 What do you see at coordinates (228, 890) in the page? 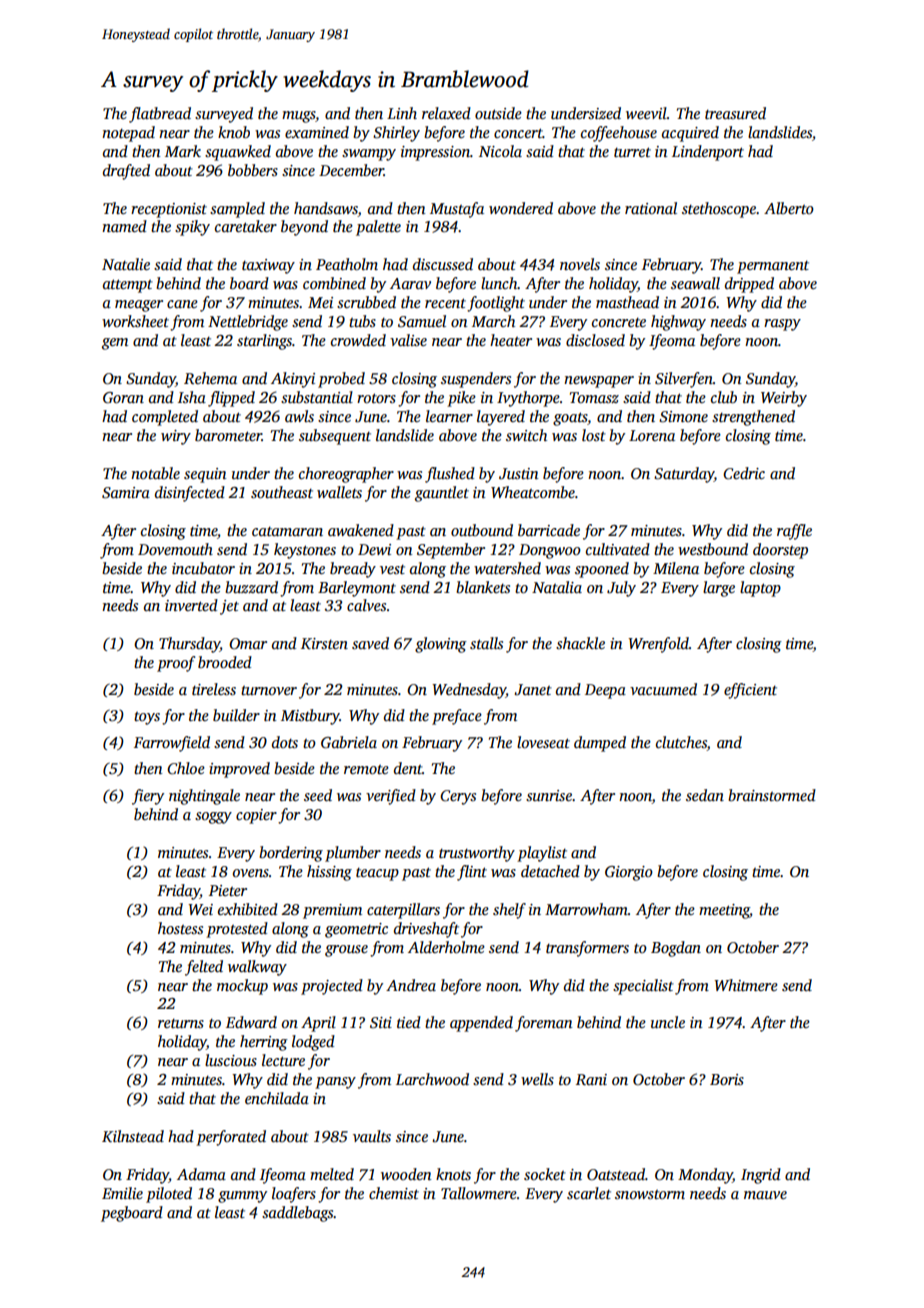
I see `Pieter` at bounding box center [228, 890].
